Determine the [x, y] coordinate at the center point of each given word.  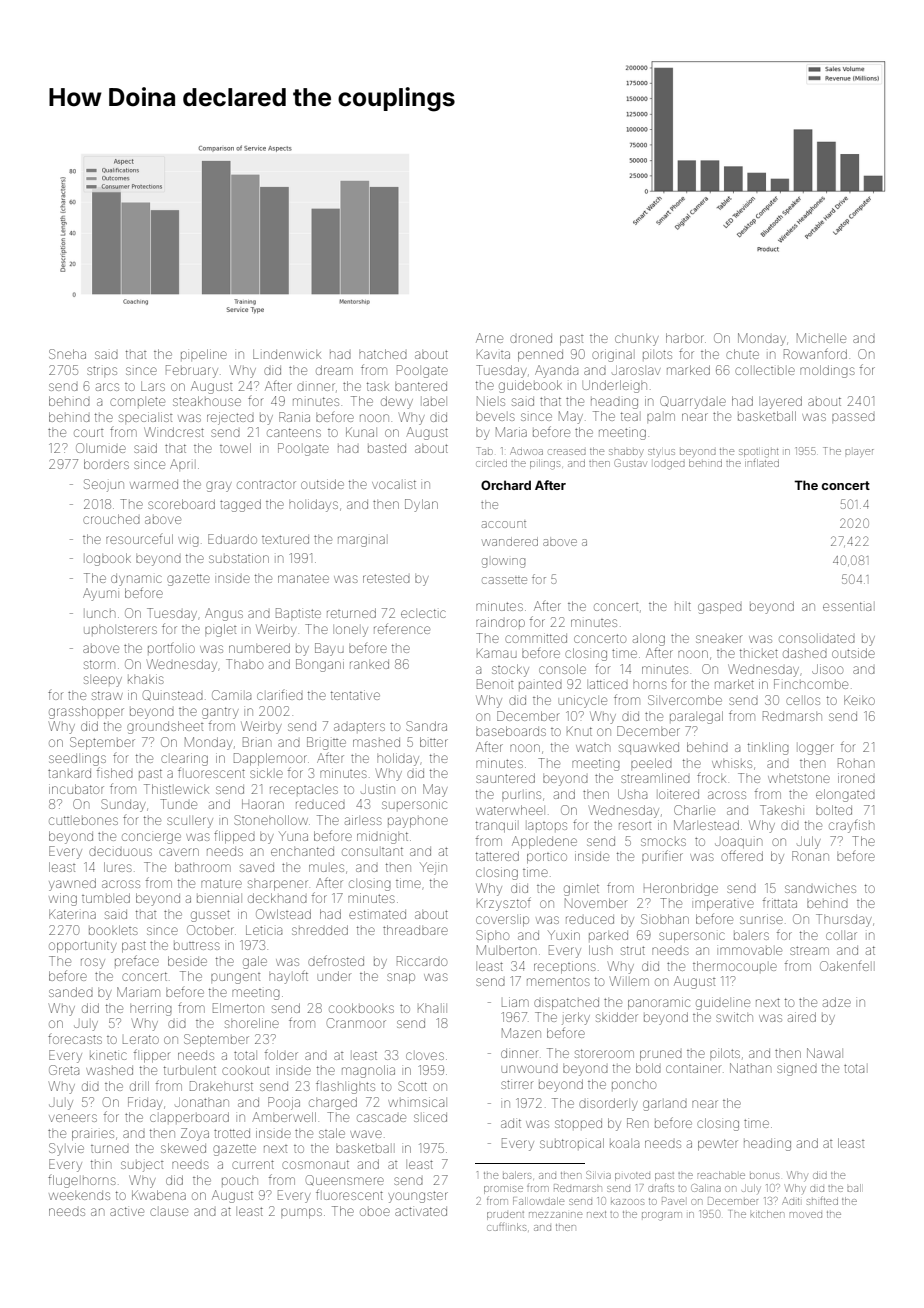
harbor [685, 338]
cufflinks [506, 1227]
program [662, 1216]
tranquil [496, 826]
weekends [79, 1195]
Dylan [421, 505]
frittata [780, 902]
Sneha [67, 354]
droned [531, 338]
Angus [224, 614]
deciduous [120, 852]
